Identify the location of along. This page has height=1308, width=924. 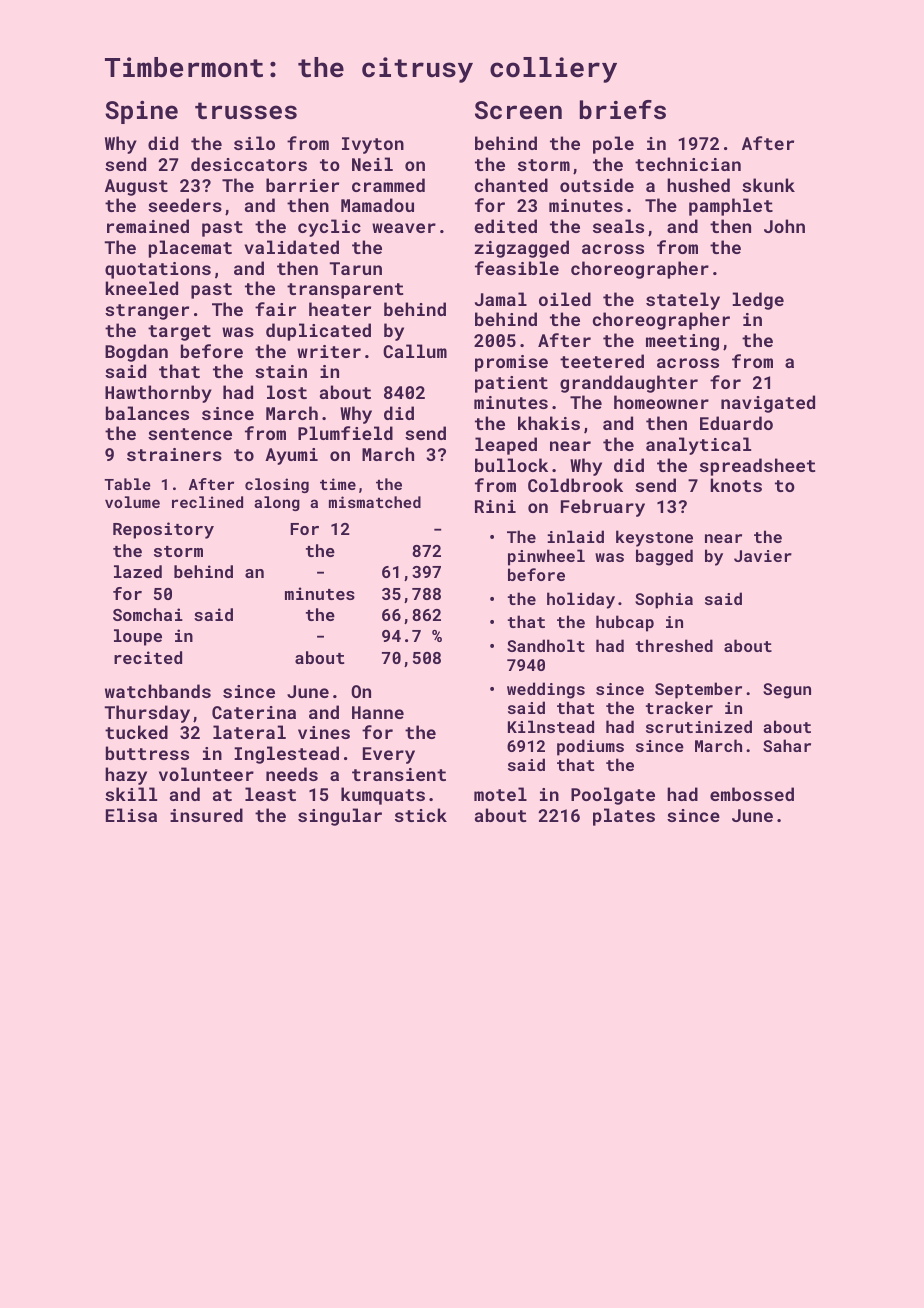
(277, 503).
